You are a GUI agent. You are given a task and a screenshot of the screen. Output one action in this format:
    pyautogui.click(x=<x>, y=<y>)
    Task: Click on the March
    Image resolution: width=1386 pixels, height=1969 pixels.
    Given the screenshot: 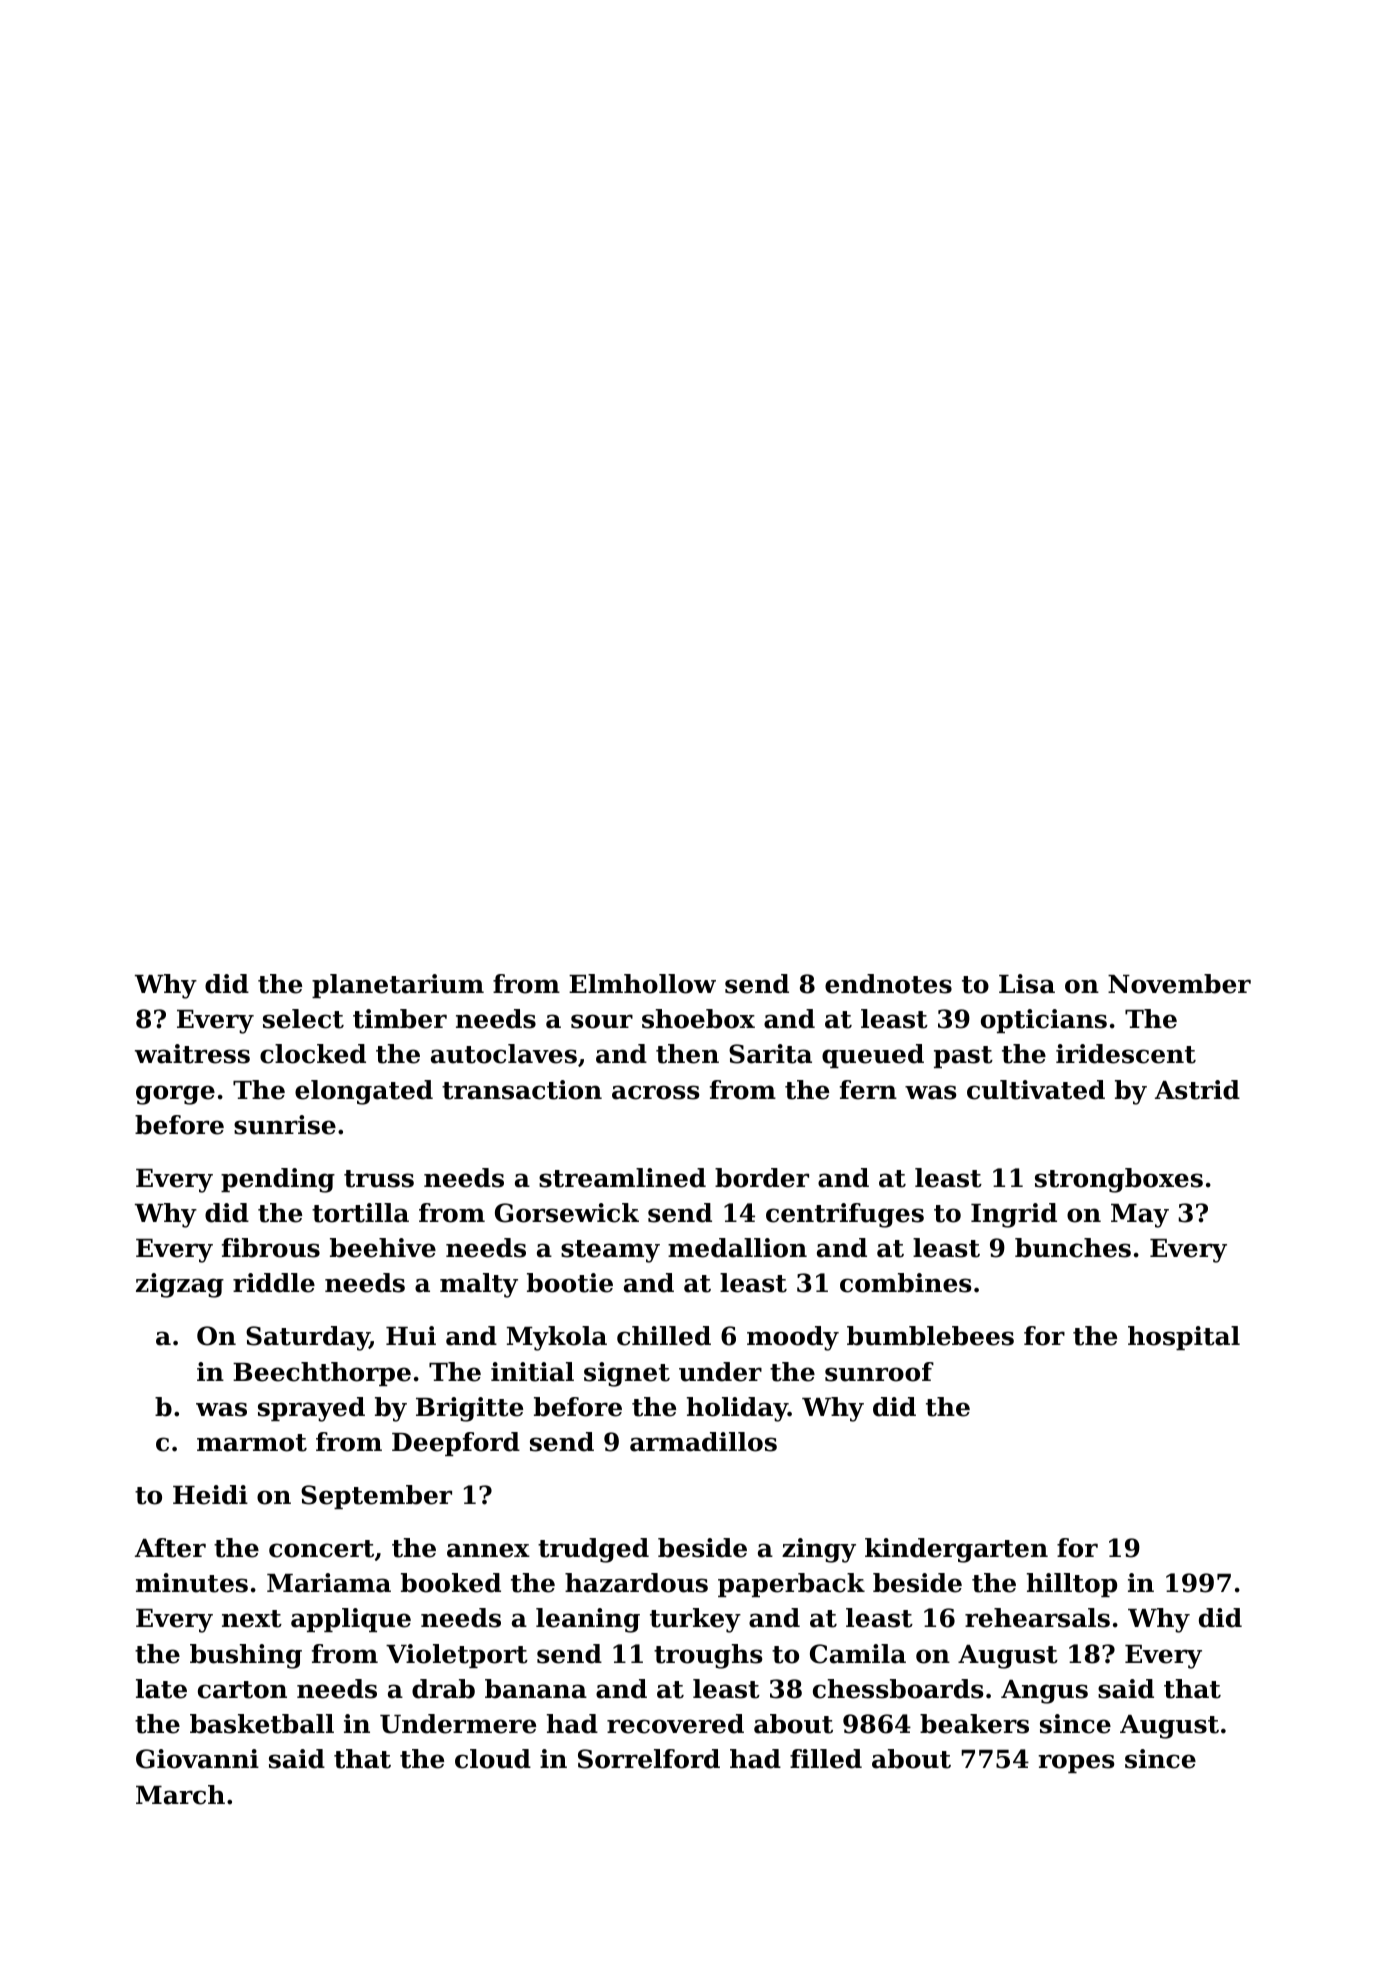 What is the action you would take?
    pyautogui.click(x=180, y=1795)
